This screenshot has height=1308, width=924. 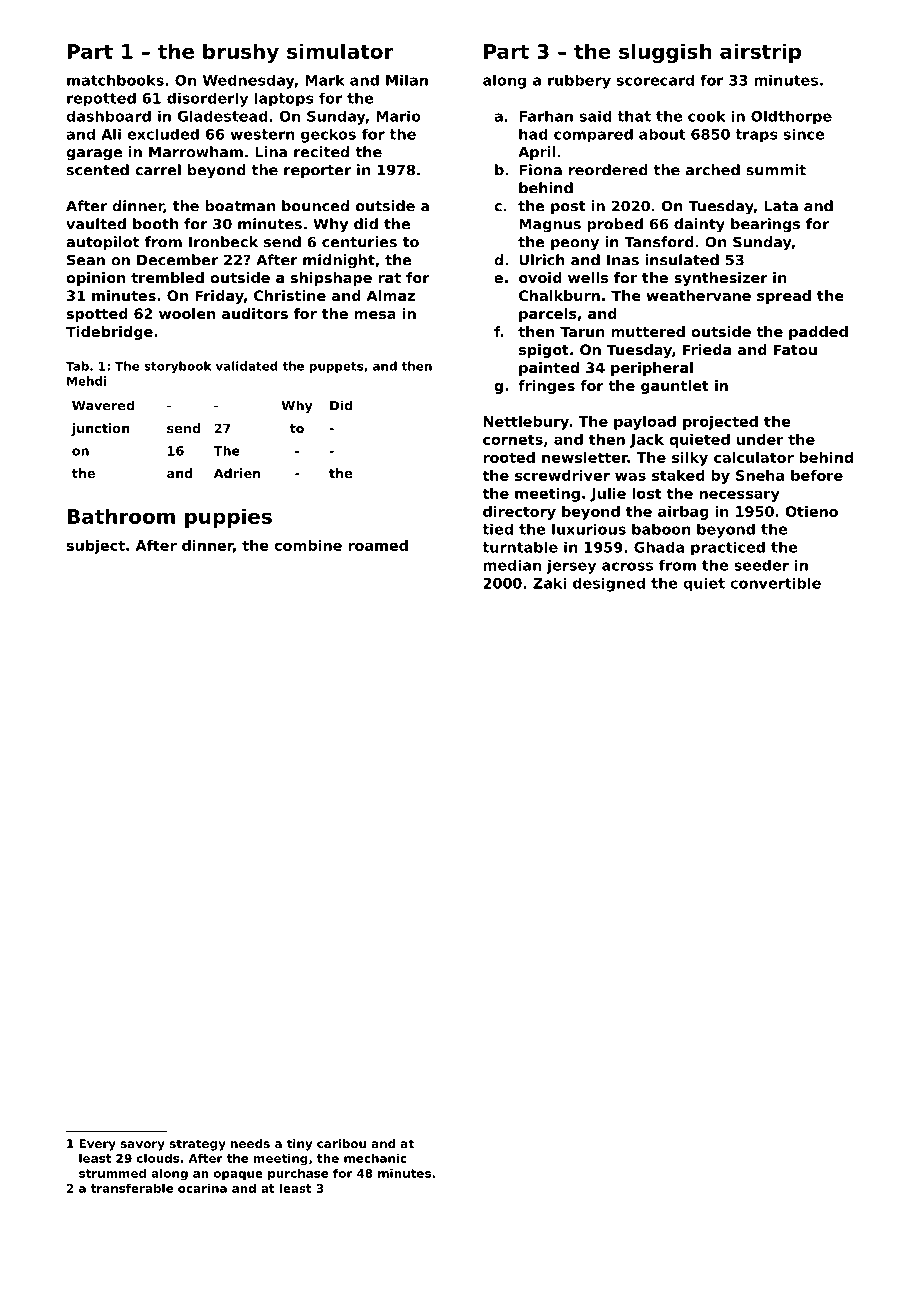 What do you see at coordinates (250, 1143) in the screenshot?
I see `needs` at bounding box center [250, 1143].
